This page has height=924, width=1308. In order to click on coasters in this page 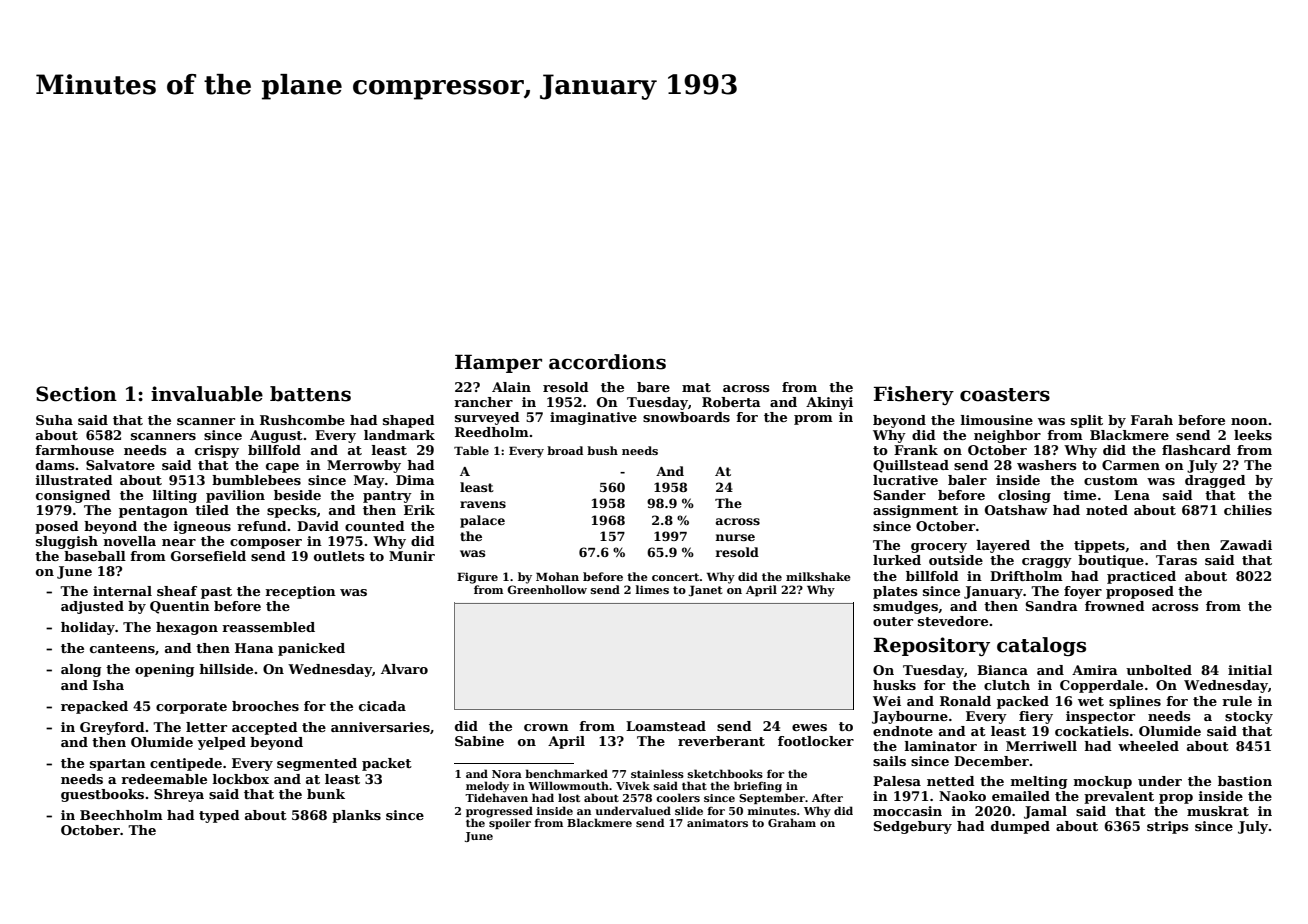, I will do `click(1005, 395)`.
